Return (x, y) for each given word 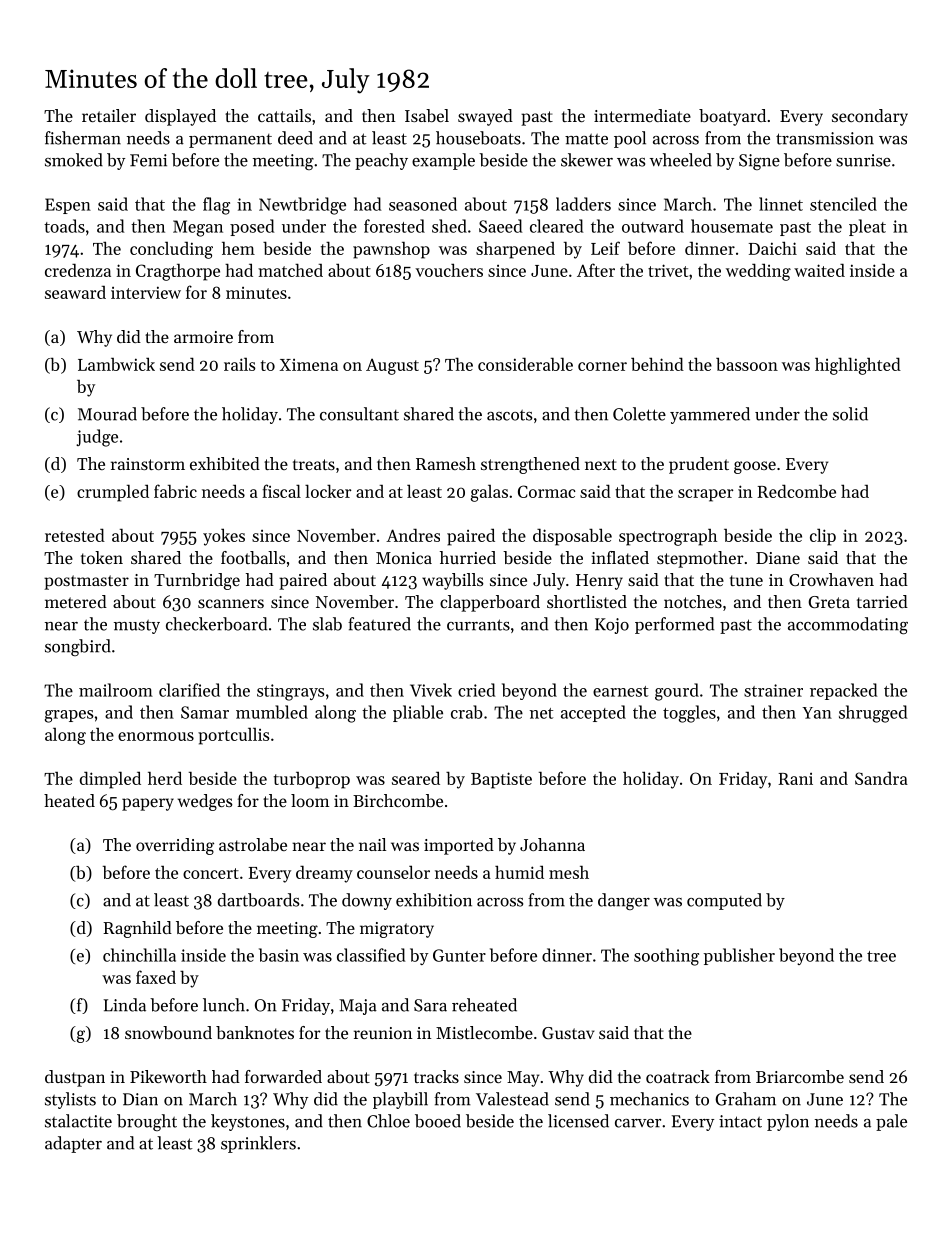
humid (519, 872)
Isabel (427, 115)
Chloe (388, 1121)
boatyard (732, 117)
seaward (75, 292)
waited (819, 270)
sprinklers (258, 1144)
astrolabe (253, 844)
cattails (284, 115)
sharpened (515, 250)
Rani (795, 779)
